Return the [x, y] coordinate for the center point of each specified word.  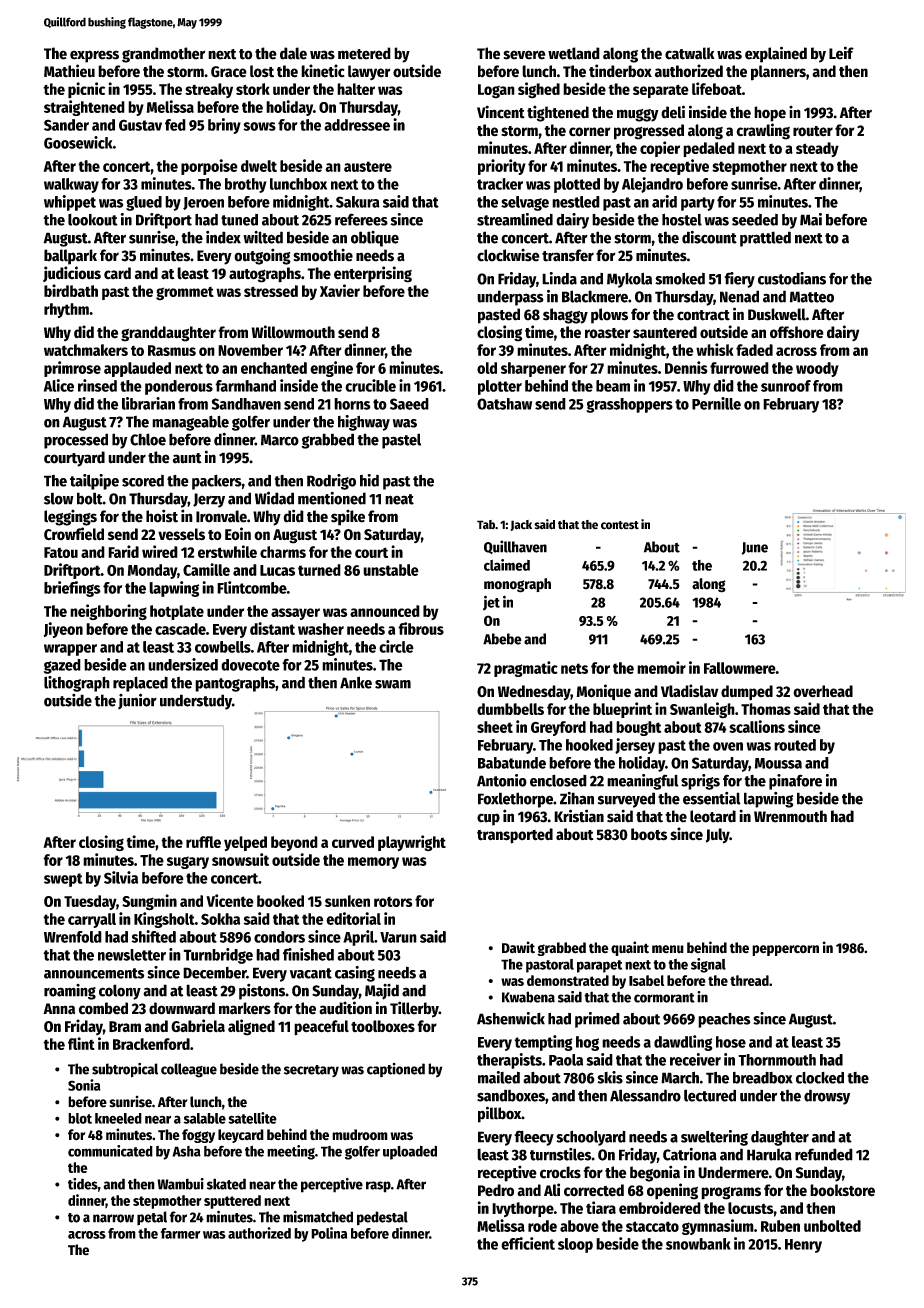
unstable [391, 570]
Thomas [766, 709]
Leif [841, 53]
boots [649, 834]
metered [364, 53]
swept [63, 880]
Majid [382, 992]
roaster [607, 333]
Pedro [496, 1190]
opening [672, 1191]
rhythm [66, 310]
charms [283, 552]
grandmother [163, 55]
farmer [180, 1233]
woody [817, 369]
